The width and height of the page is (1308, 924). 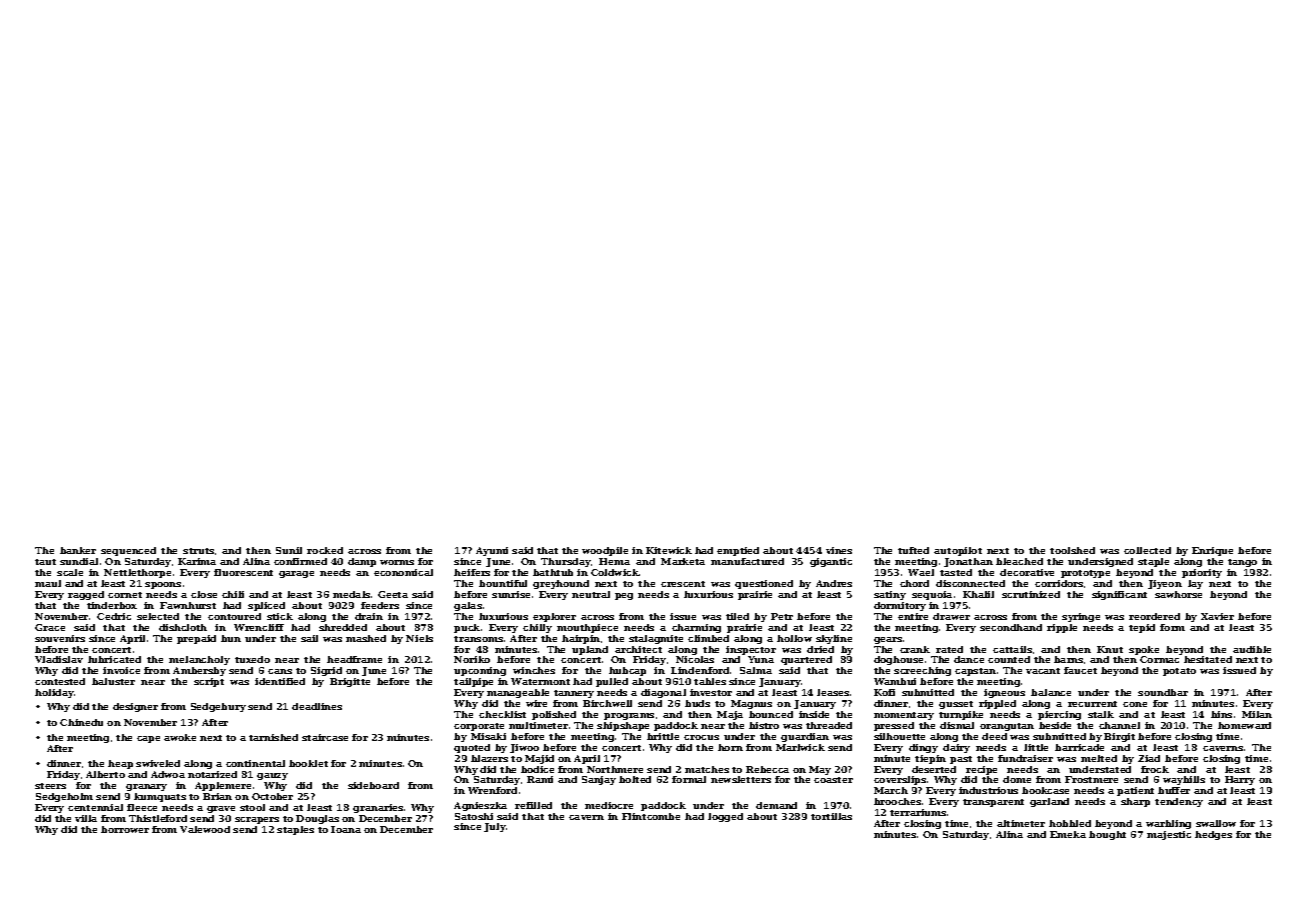 What do you see at coordinates (968, 562) in the page?
I see `Jonathan` at bounding box center [968, 562].
